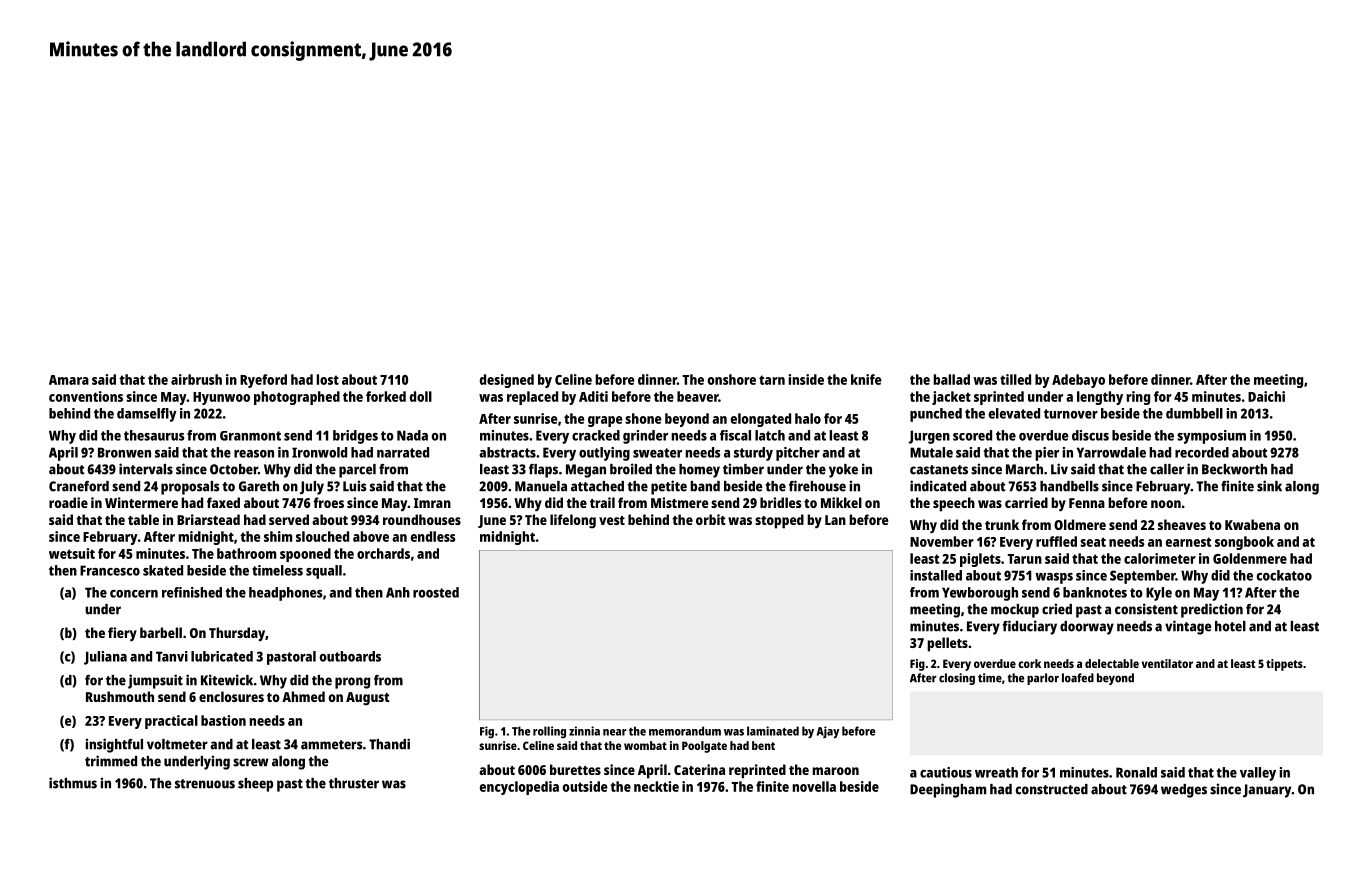  What do you see at coordinates (1111, 452) in the screenshot?
I see `Yarrowdale` at bounding box center [1111, 452].
